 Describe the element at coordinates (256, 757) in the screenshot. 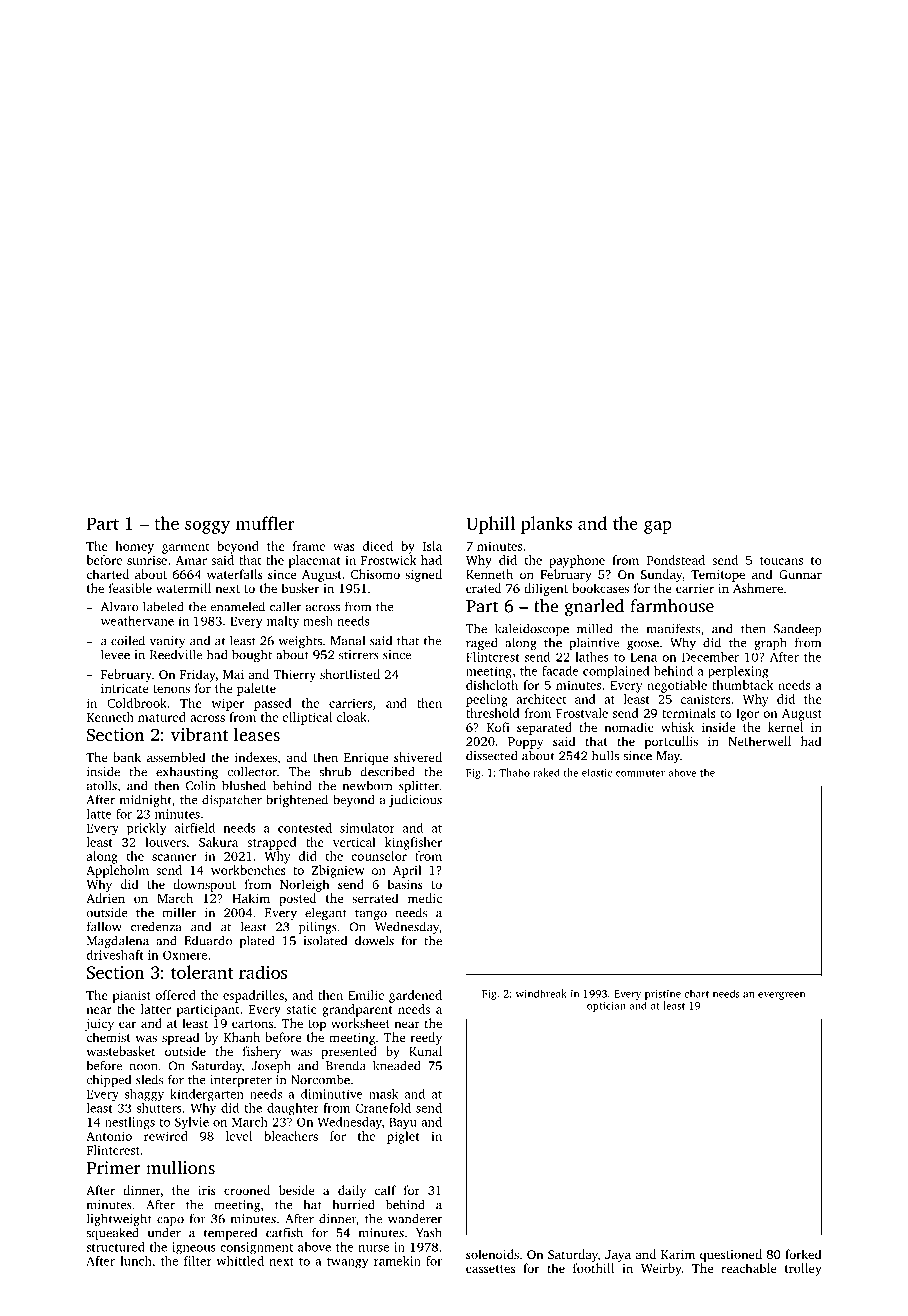

I see `indexes` at that location.
